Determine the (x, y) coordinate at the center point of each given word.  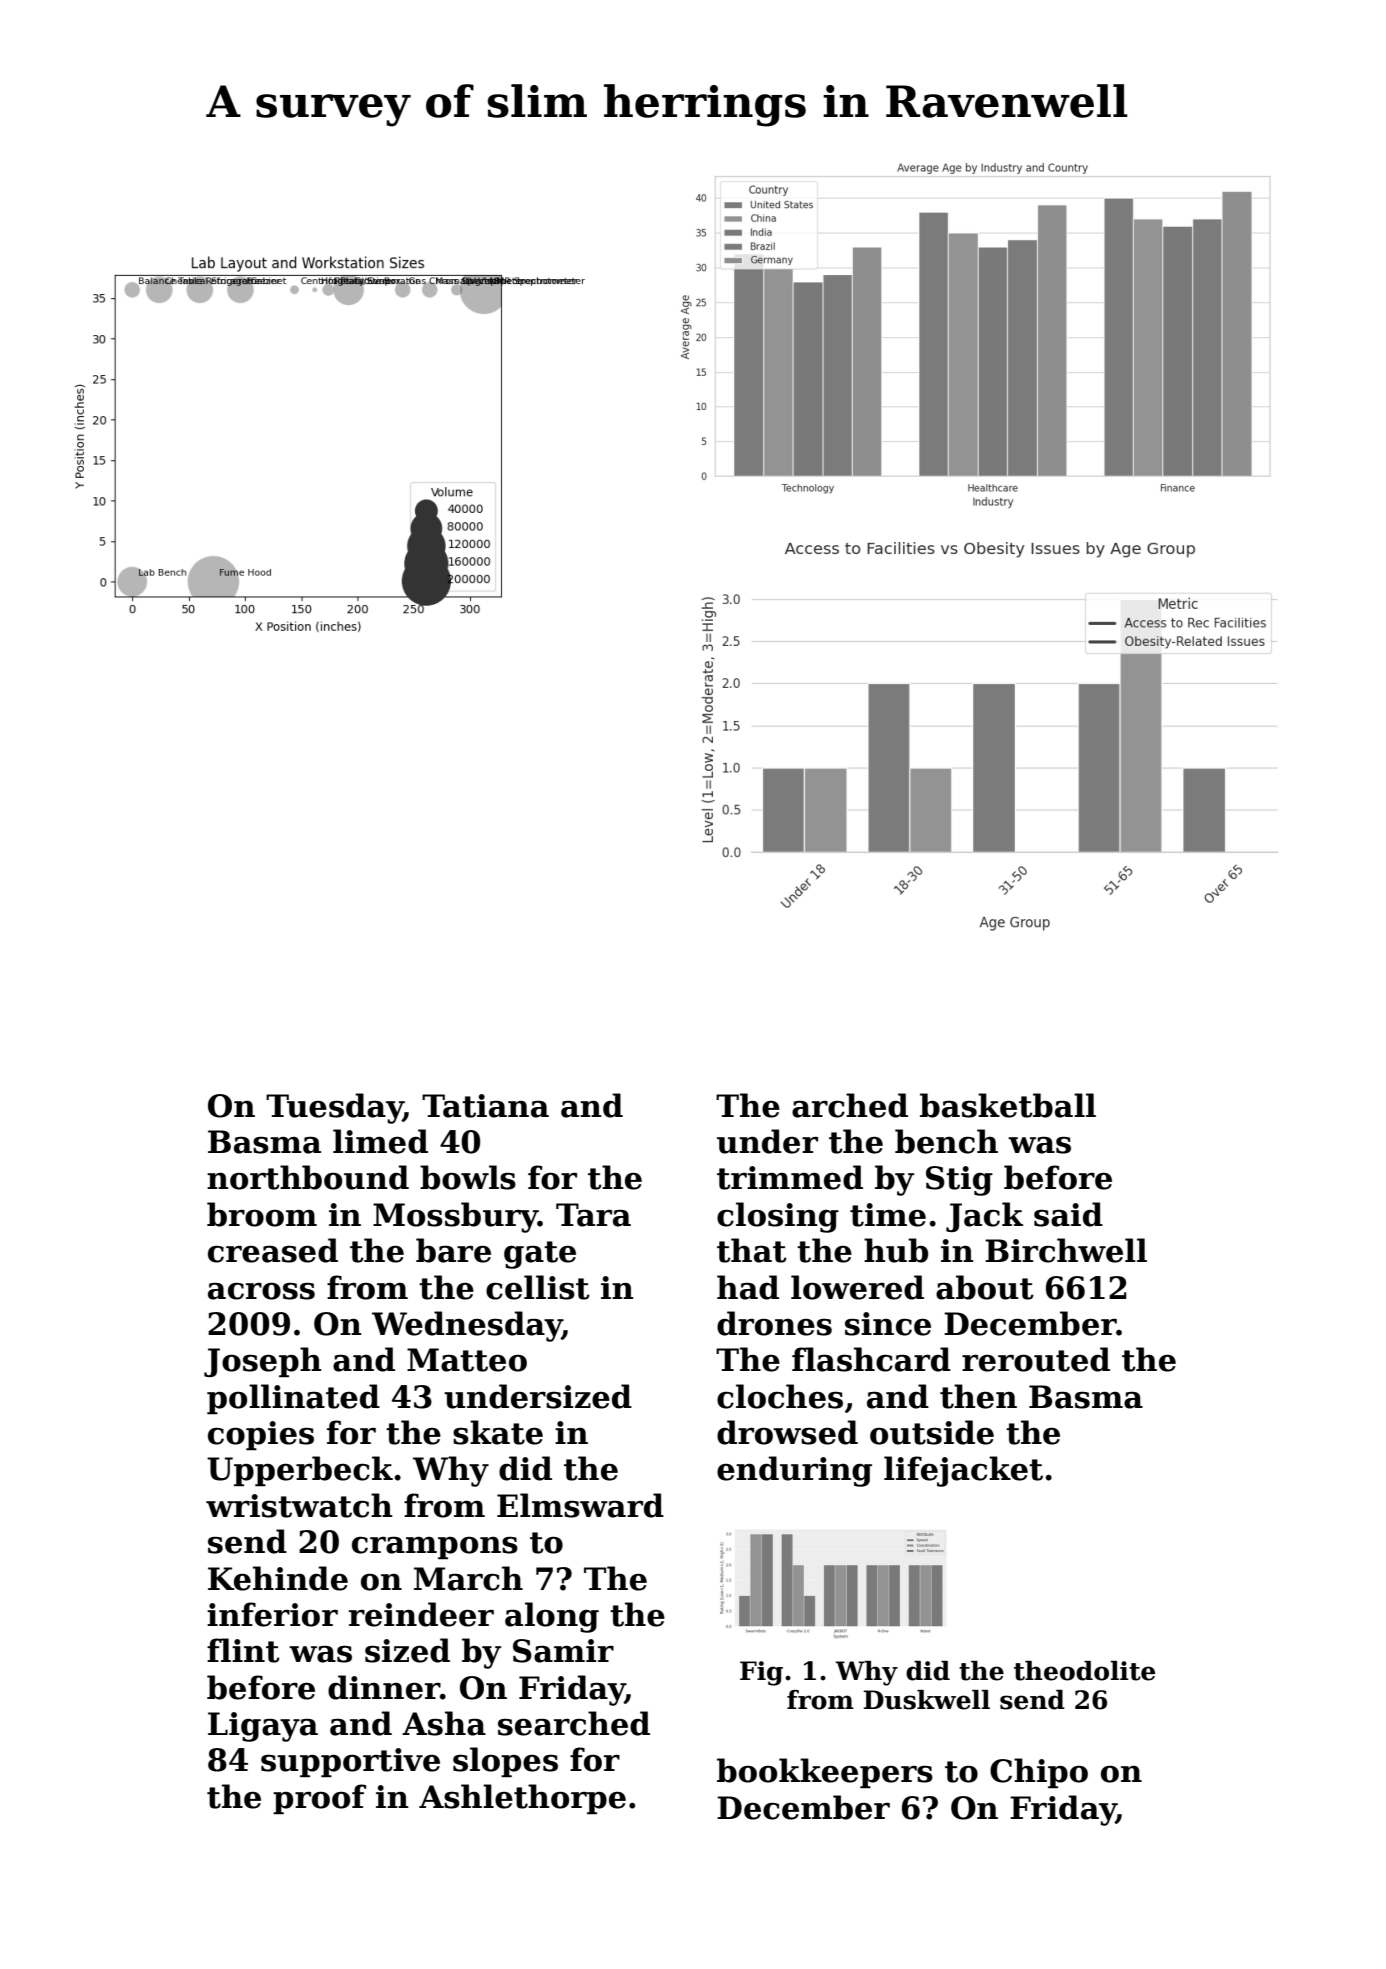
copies (261, 1435)
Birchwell (1066, 1250)
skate (498, 1432)
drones (774, 1323)
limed (380, 1141)
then (978, 1396)
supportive (350, 1762)
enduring (794, 1471)
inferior (272, 1614)
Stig (959, 1181)
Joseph (263, 1362)
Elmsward (580, 1505)
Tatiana (485, 1106)
